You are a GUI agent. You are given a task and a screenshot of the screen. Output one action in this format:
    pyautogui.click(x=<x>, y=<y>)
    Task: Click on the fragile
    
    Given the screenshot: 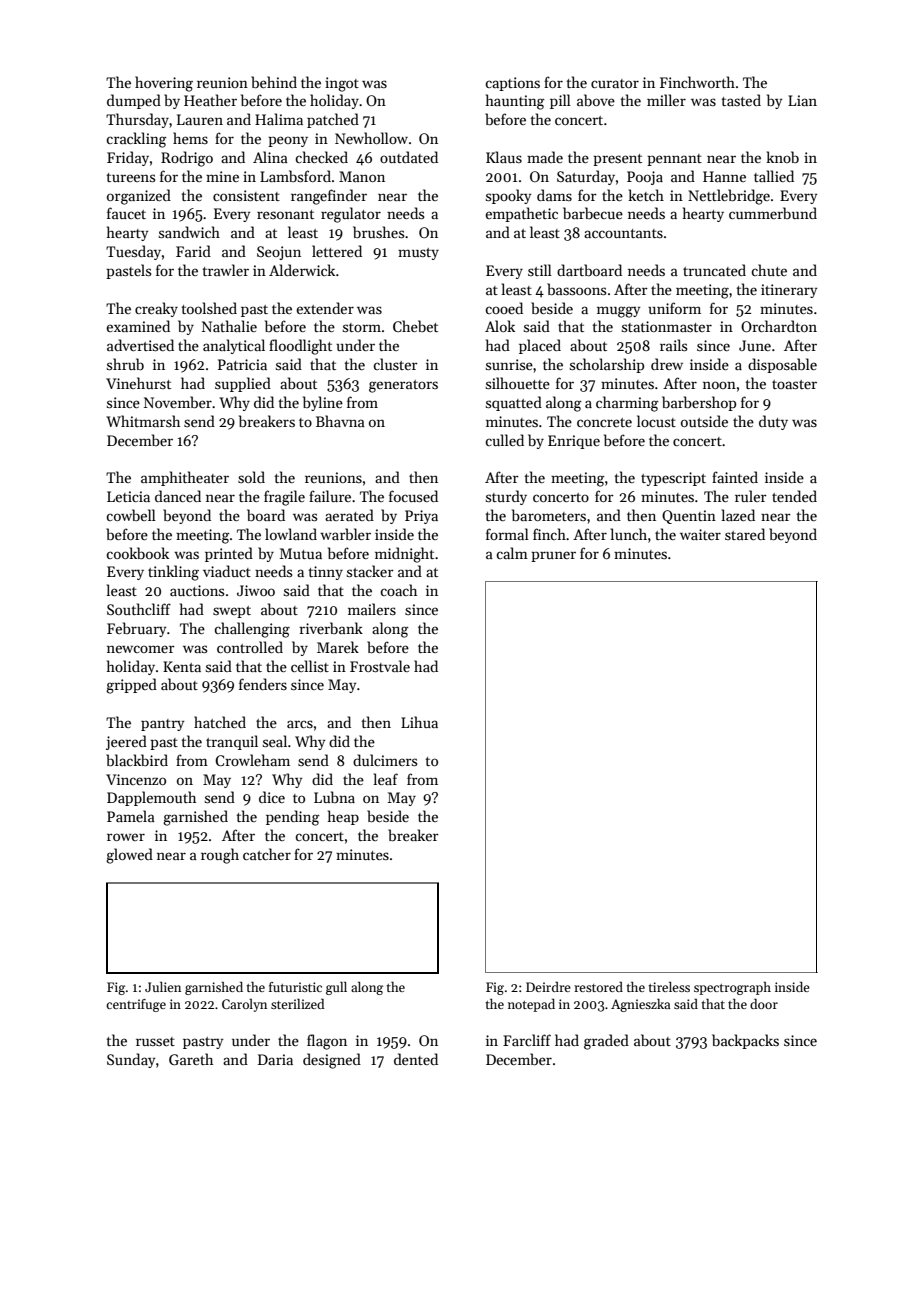 What is the action you would take?
    pyautogui.click(x=284, y=498)
